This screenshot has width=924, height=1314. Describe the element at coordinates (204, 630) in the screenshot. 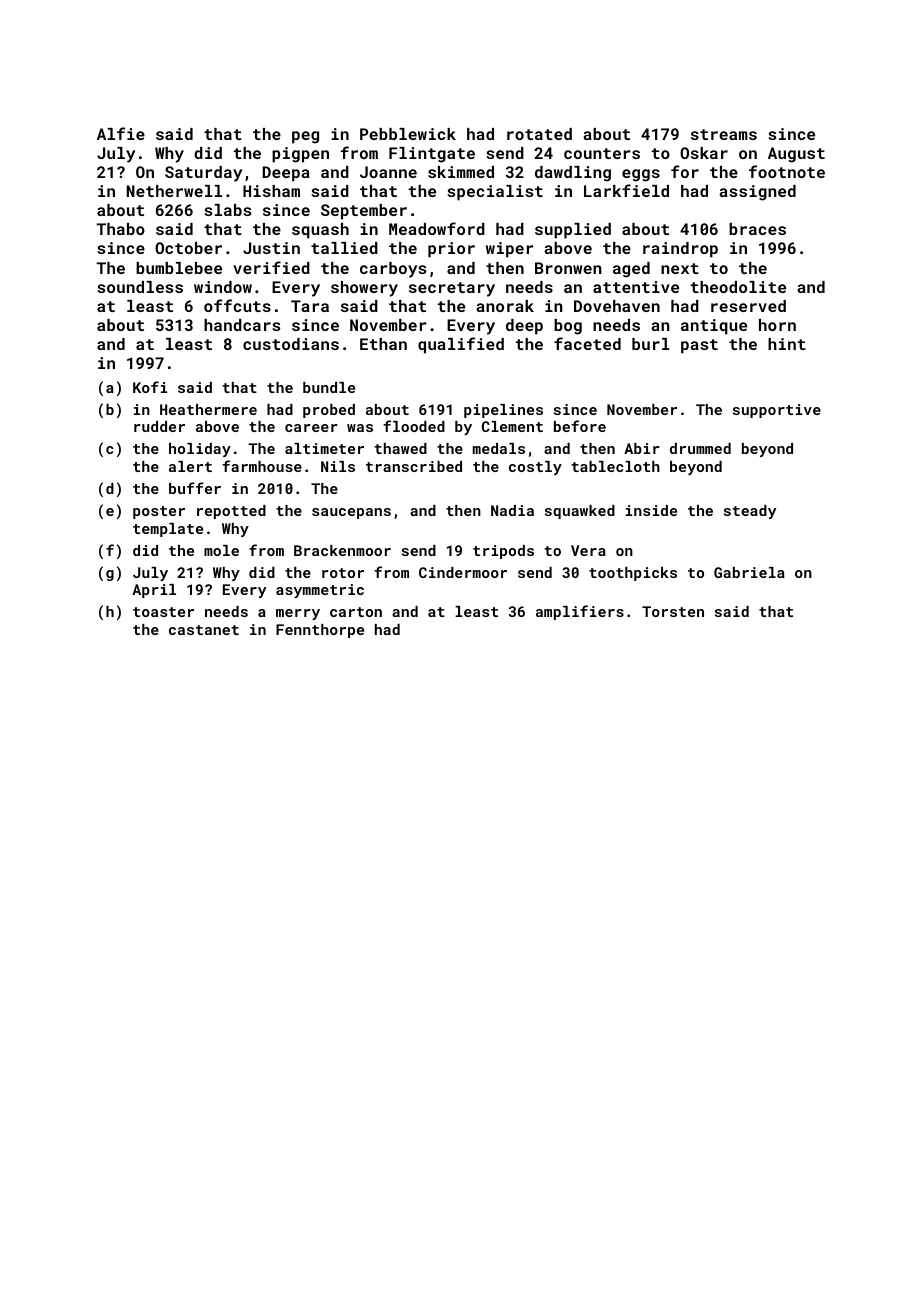

I see `castanet` at that location.
